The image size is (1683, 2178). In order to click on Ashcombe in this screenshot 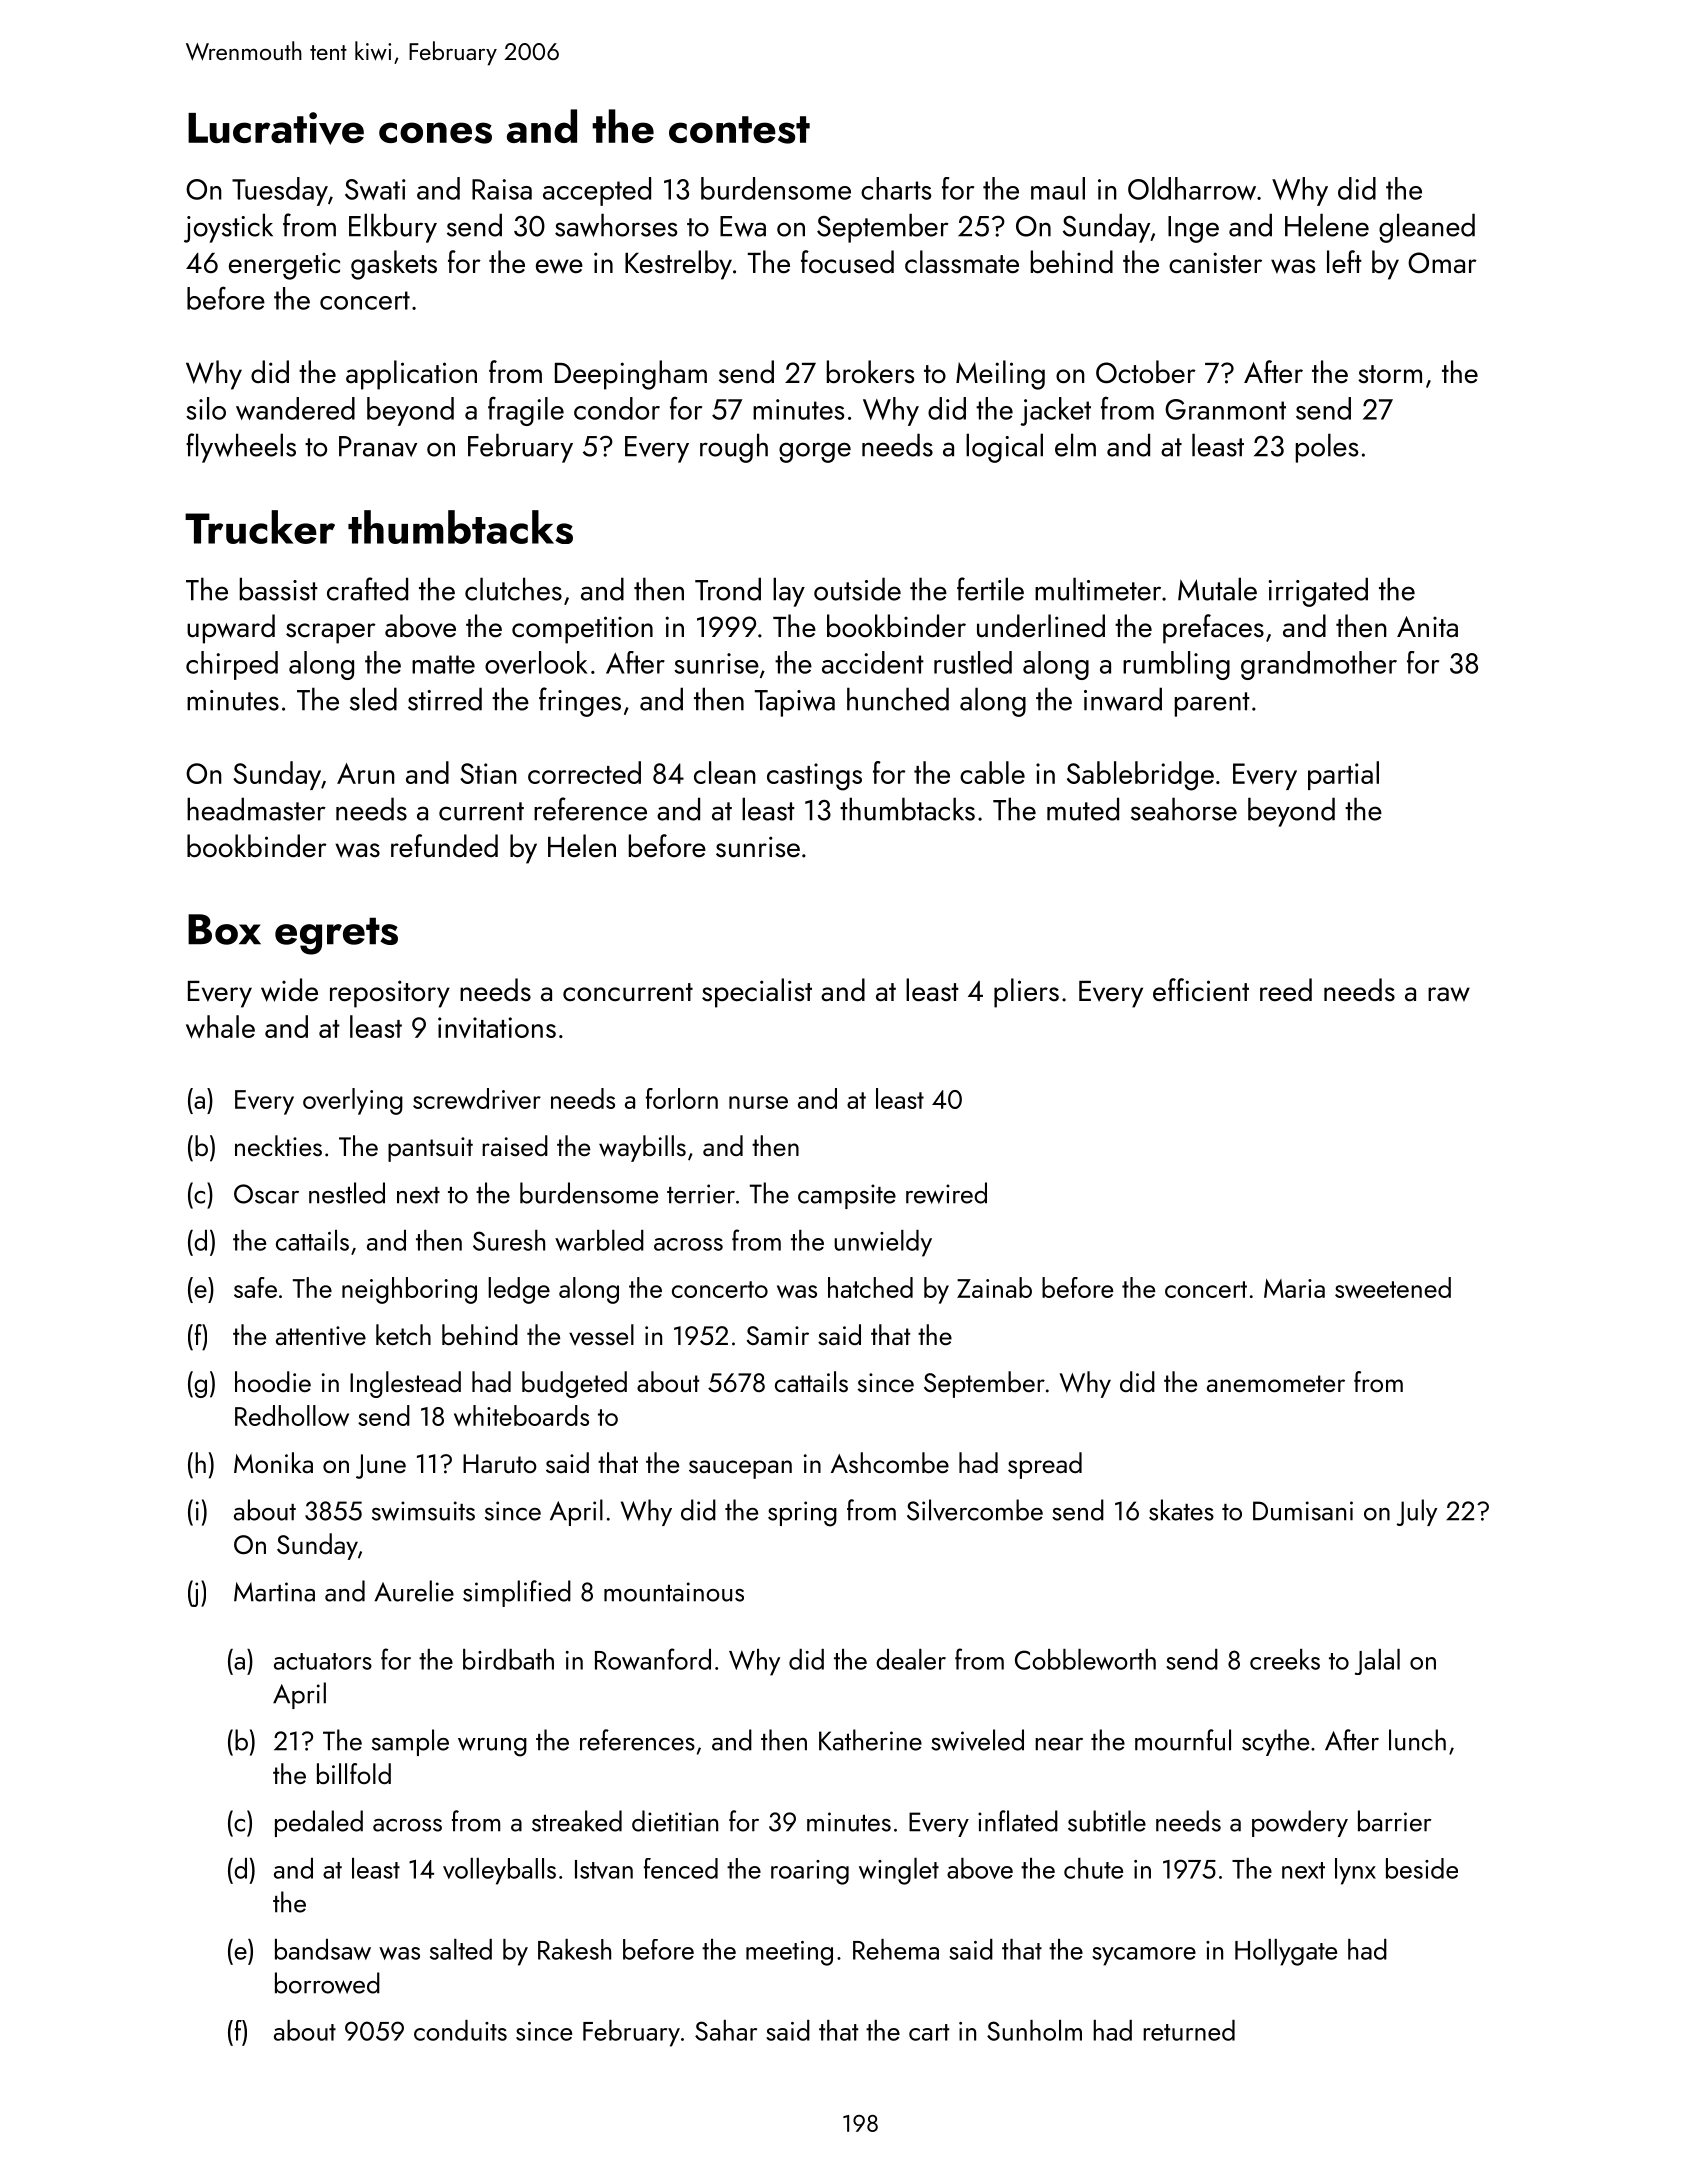, I will do `click(890, 1462)`.
